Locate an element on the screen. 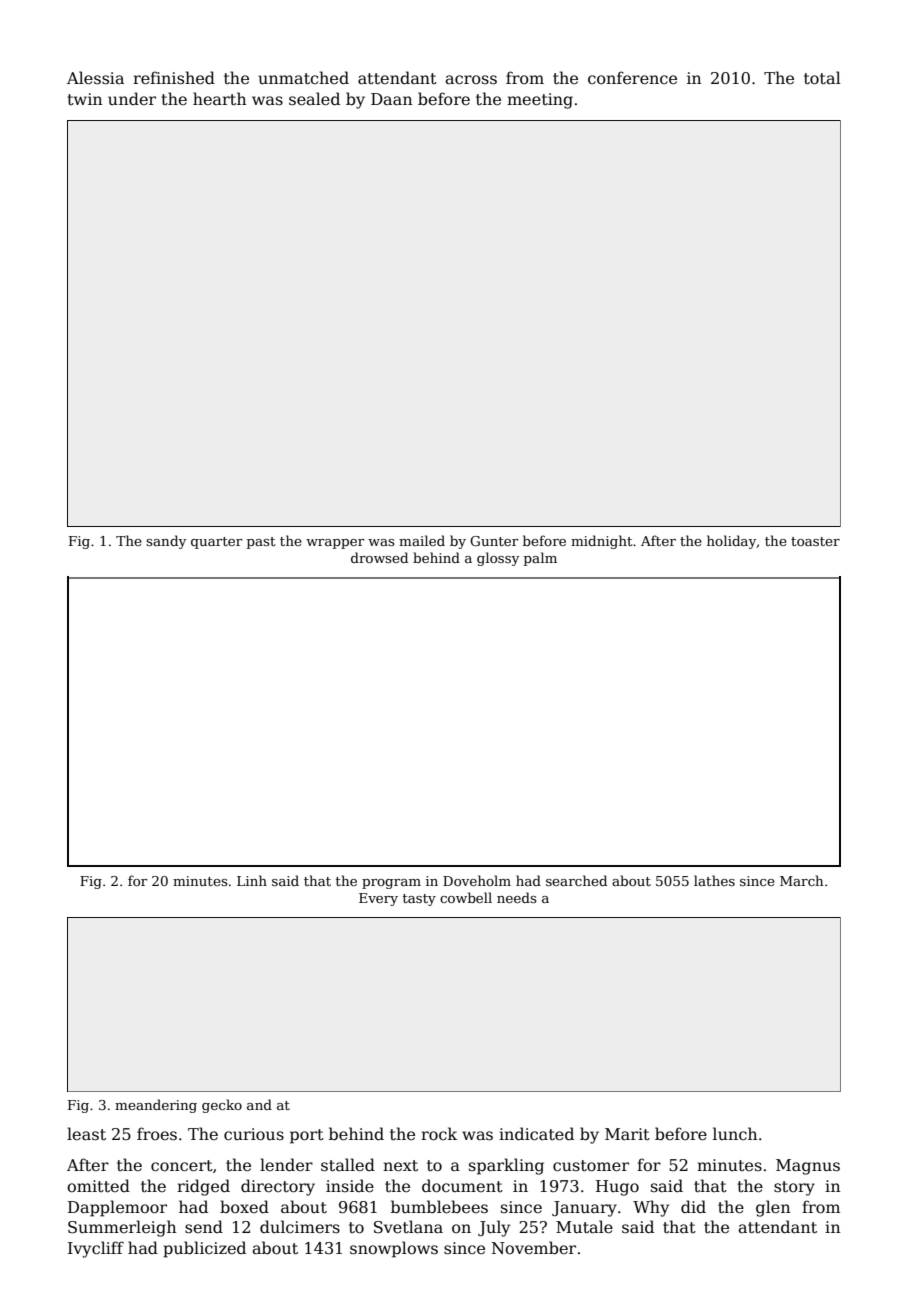 Image resolution: width=908 pixels, height=1316 pixels. under is located at coordinates (132, 98).
